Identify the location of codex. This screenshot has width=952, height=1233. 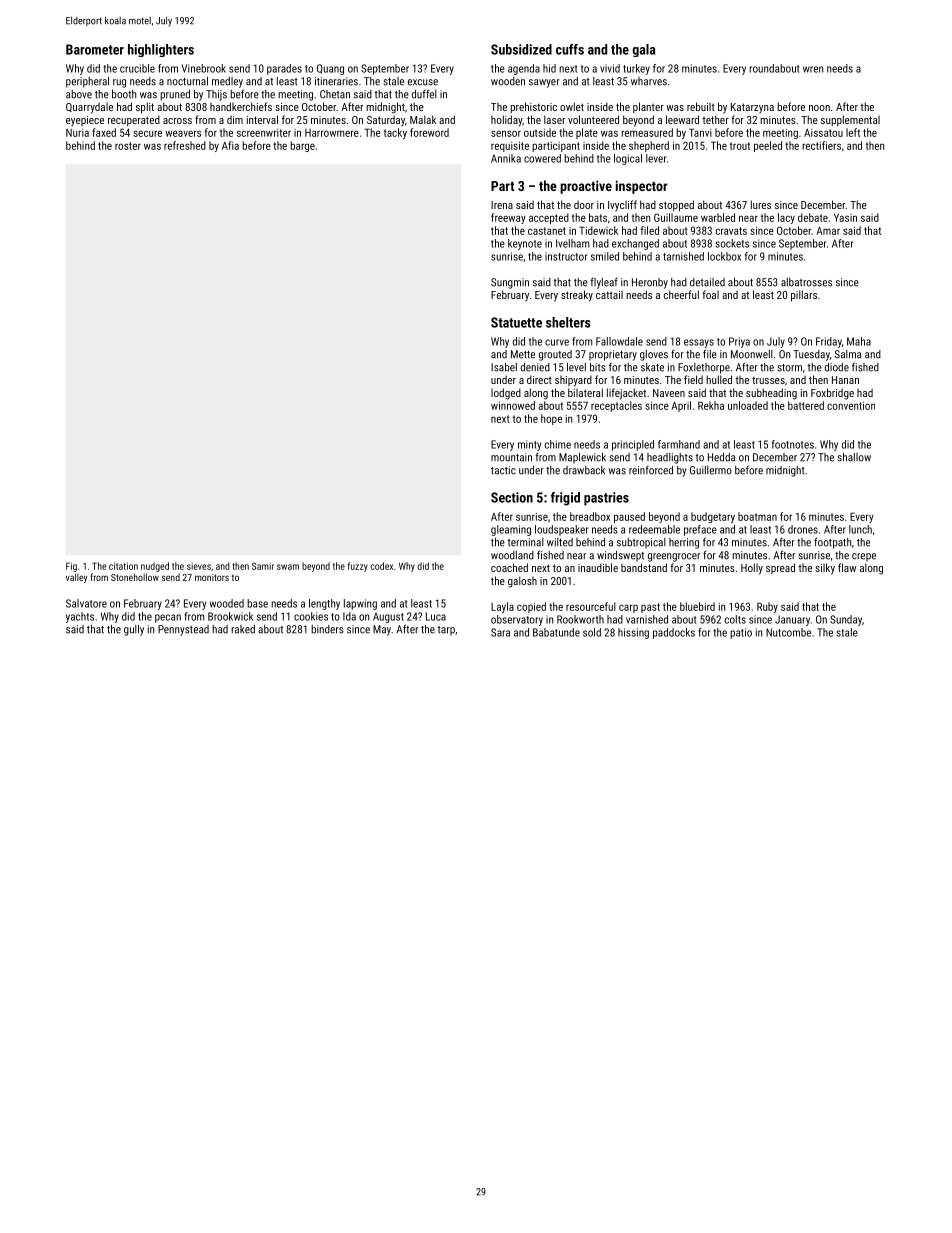
(381, 566).
